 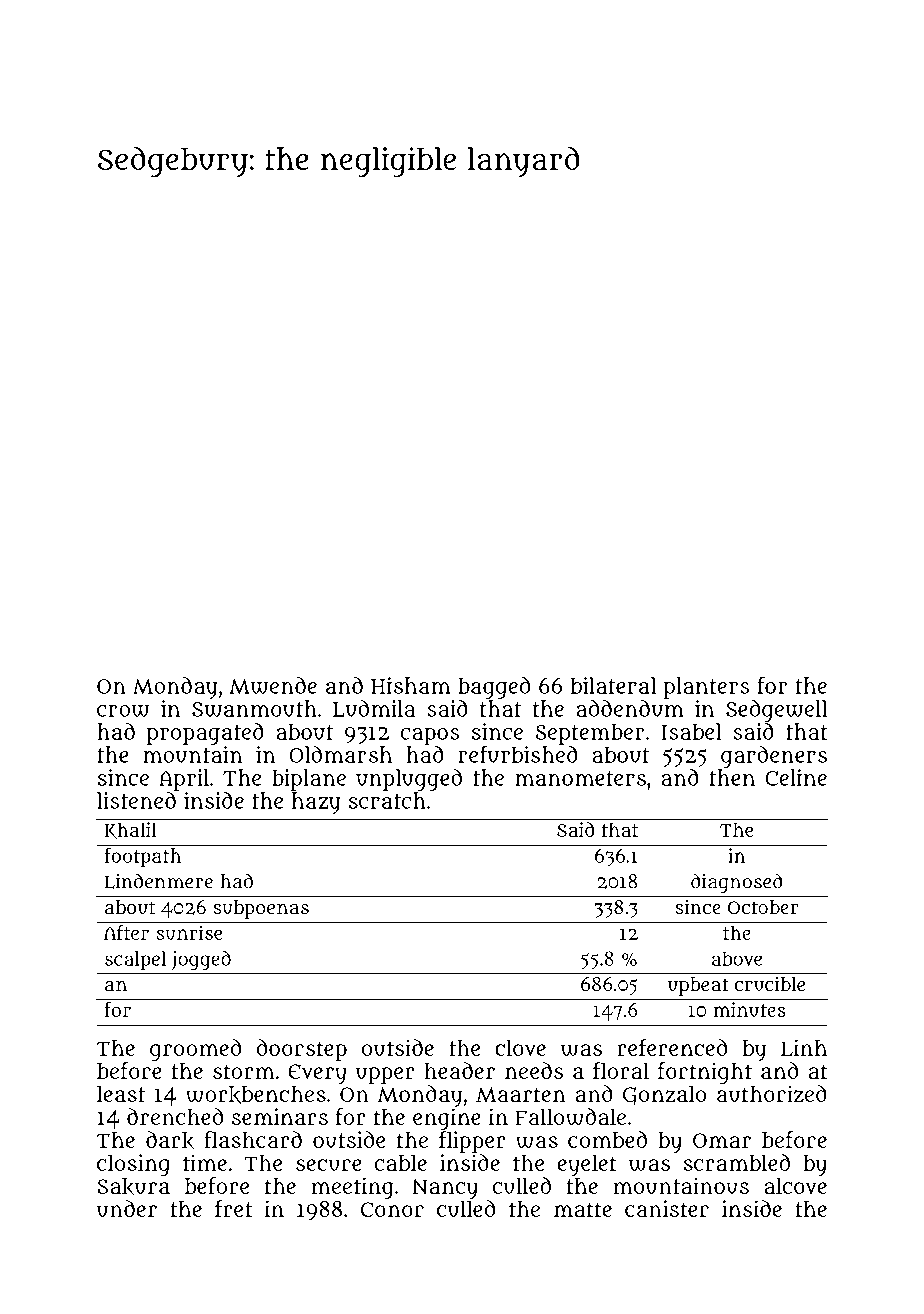 What do you see at coordinates (580, 778) in the screenshot?
I see `manometers` at bounding box center [580, 778].
